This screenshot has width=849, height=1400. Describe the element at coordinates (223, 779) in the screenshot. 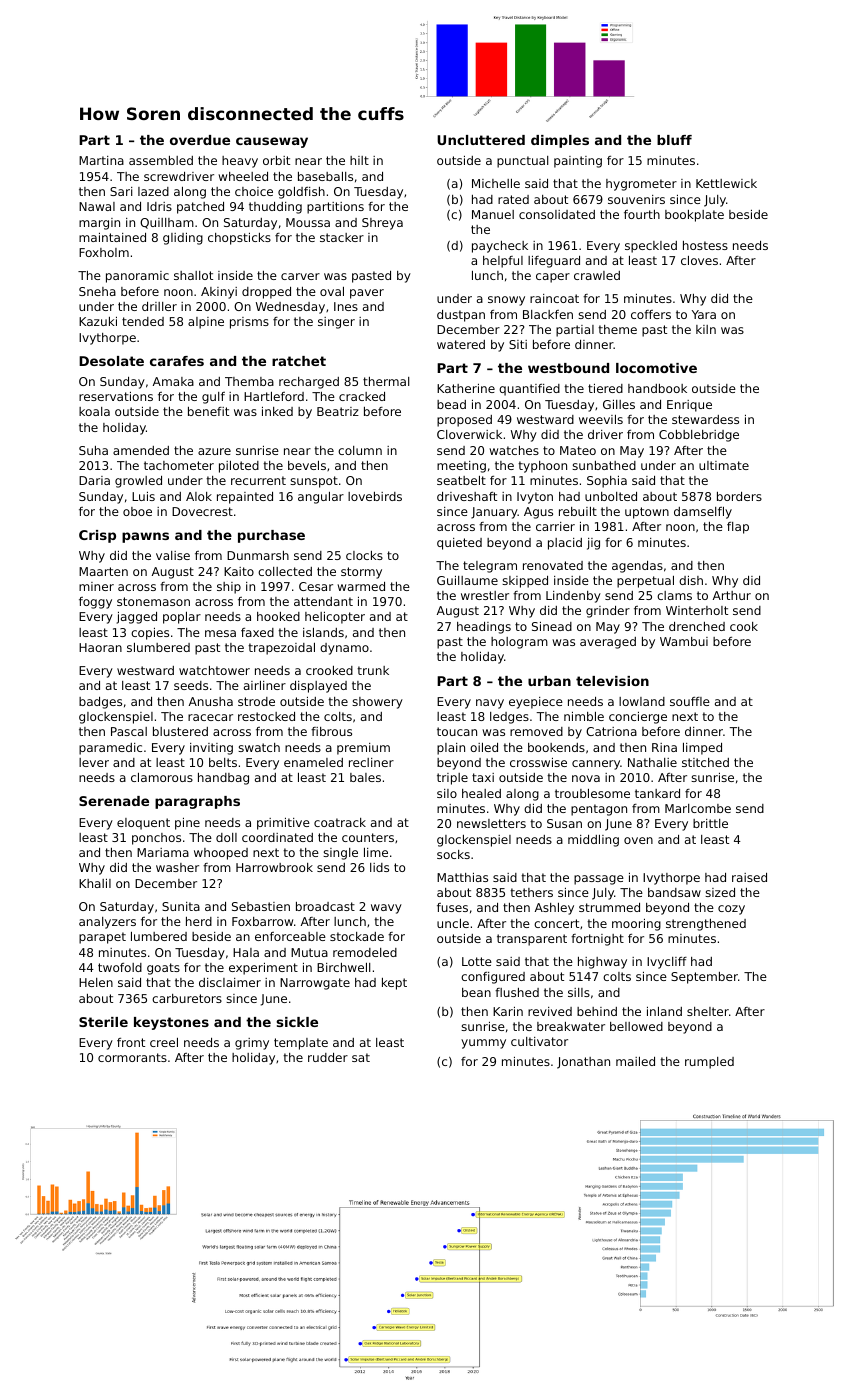

I see `handbag` at that location.
